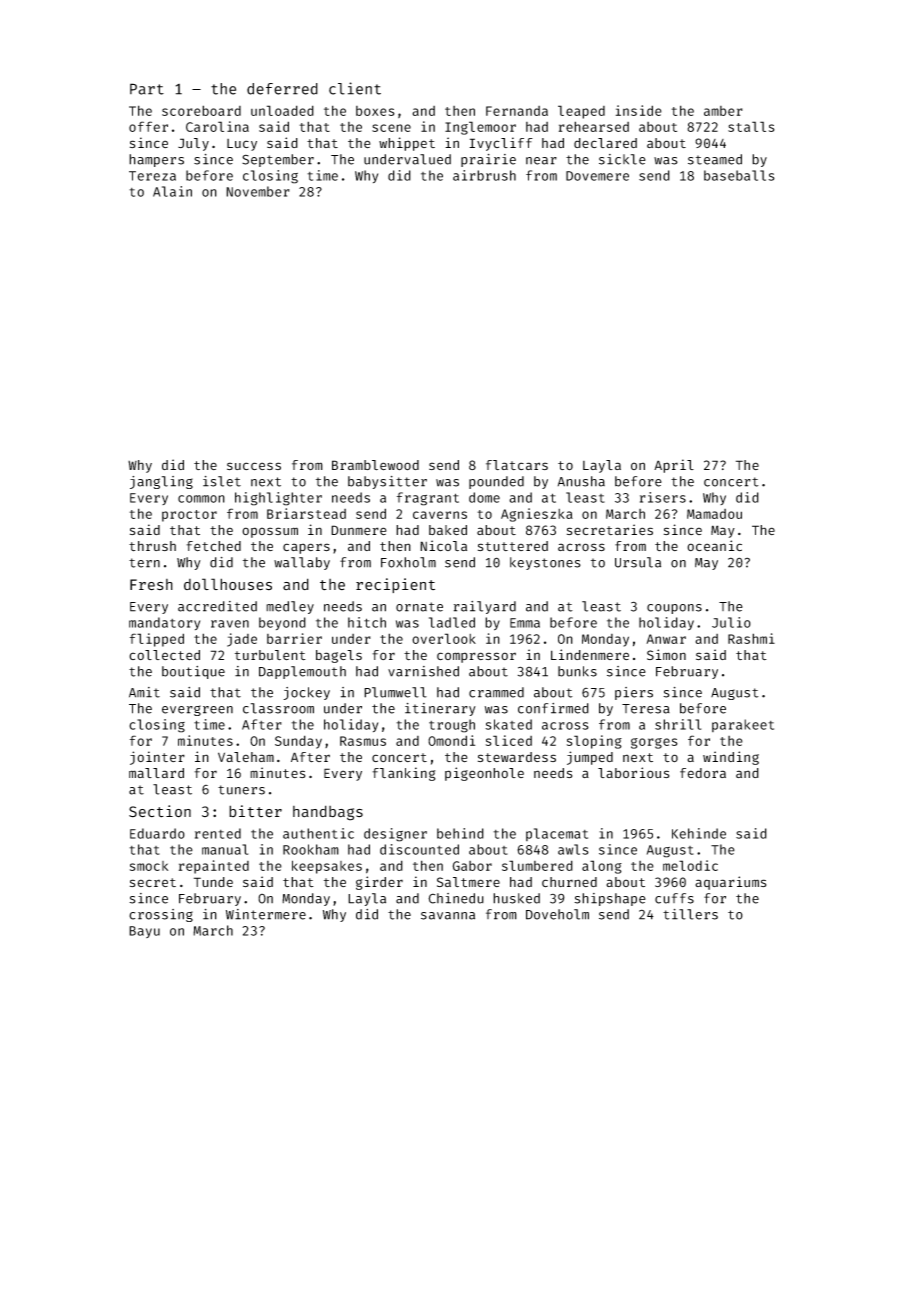  Describe the element at coordinates (484, 175) in the page. I see `airbrush` at that location.
